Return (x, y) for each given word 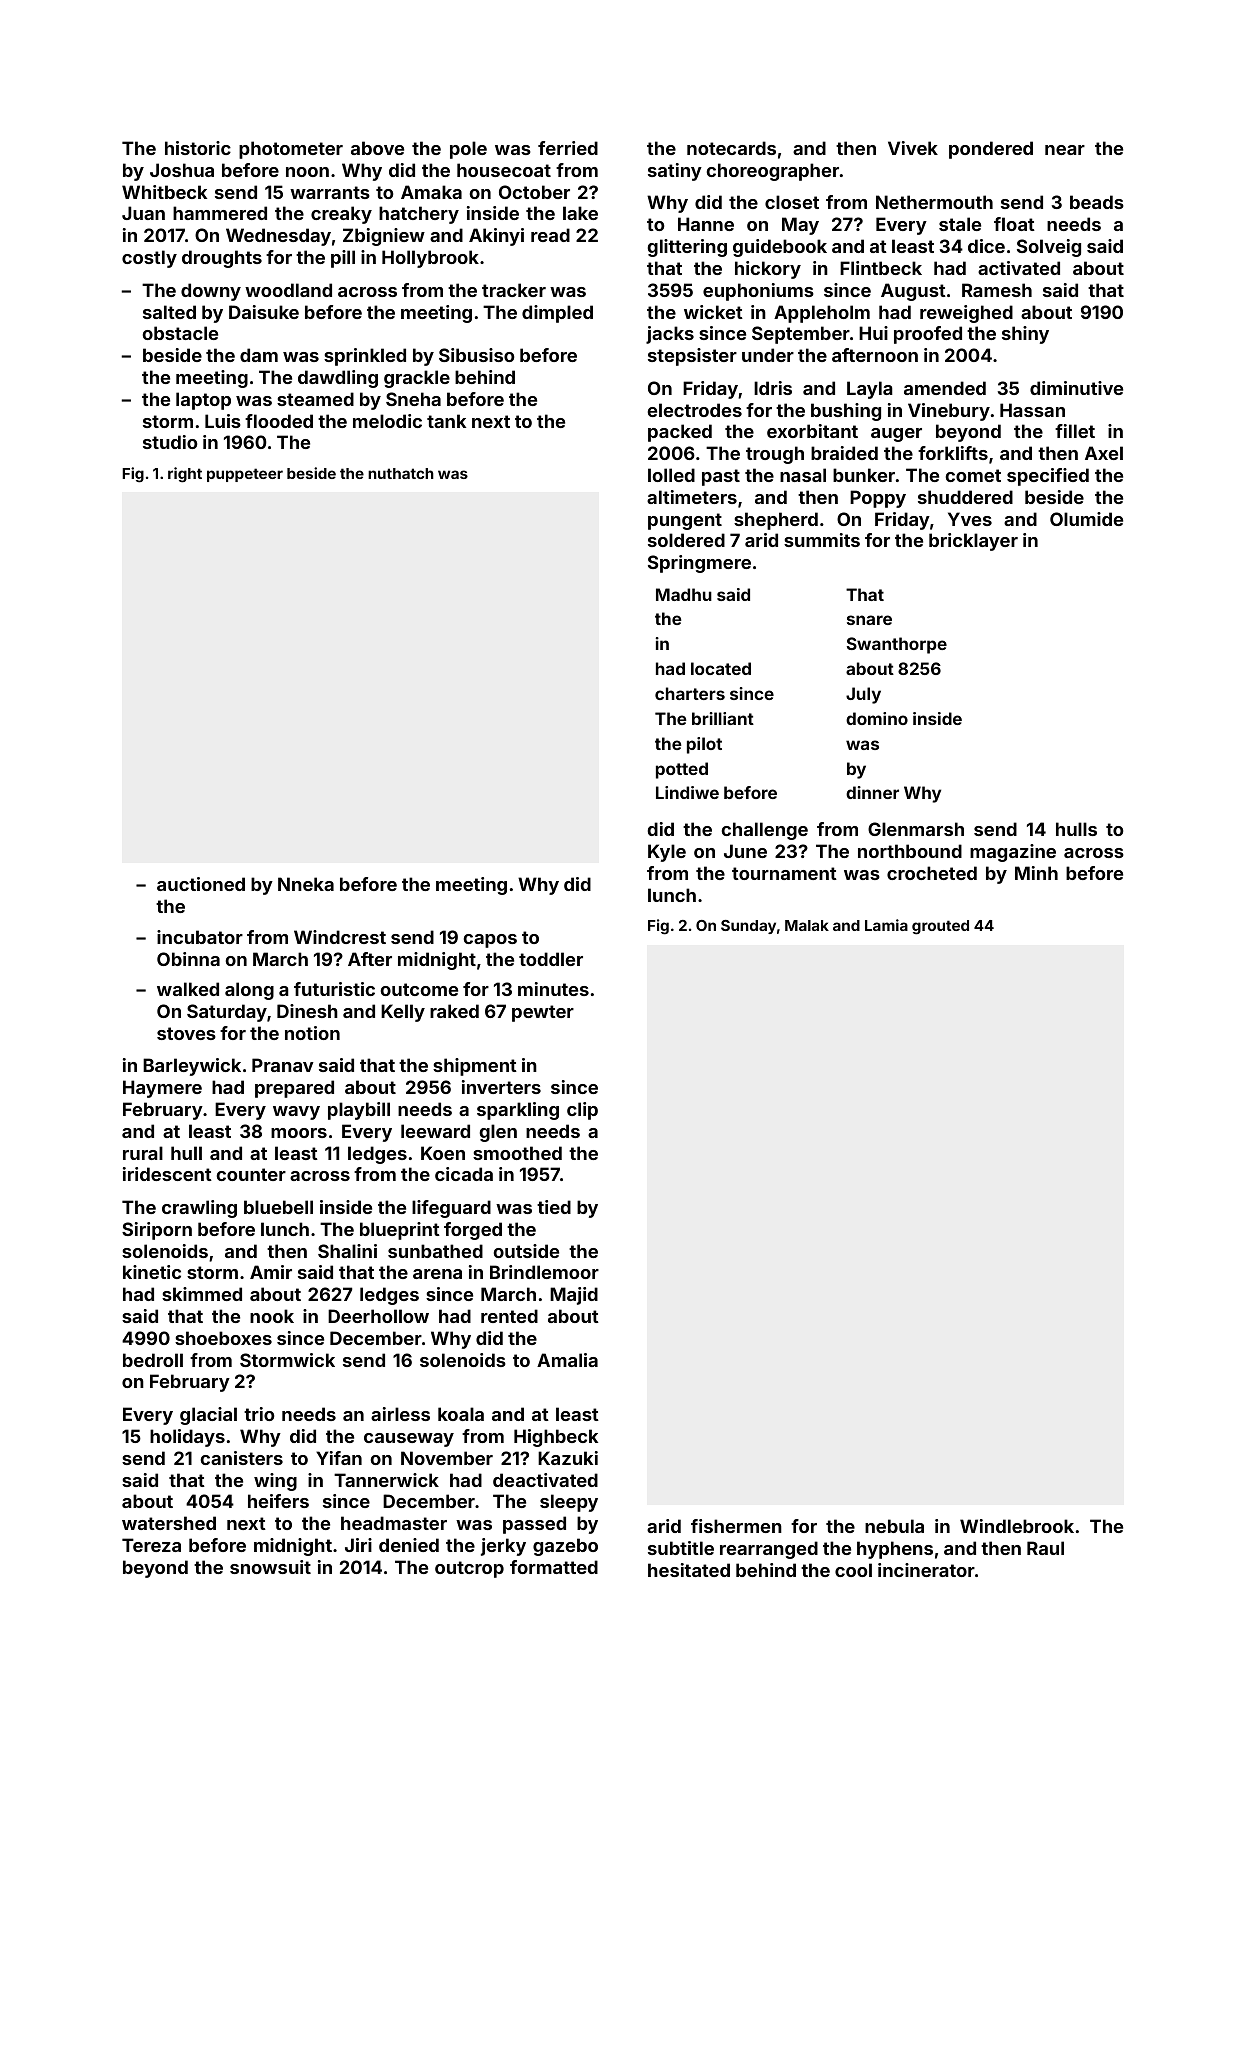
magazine (1013, 853)
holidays (187, 1438)
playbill (359, 1111)
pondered (991, 150)
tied (554, 1207)
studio (170, 442)
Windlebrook (1017, 1526)
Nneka (306, 884)
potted (682, 770)
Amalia (567, 1360)
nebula (894, 1526)
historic (198, 148)
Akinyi (496, 237)
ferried (568, 148)
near (1065, 150)
